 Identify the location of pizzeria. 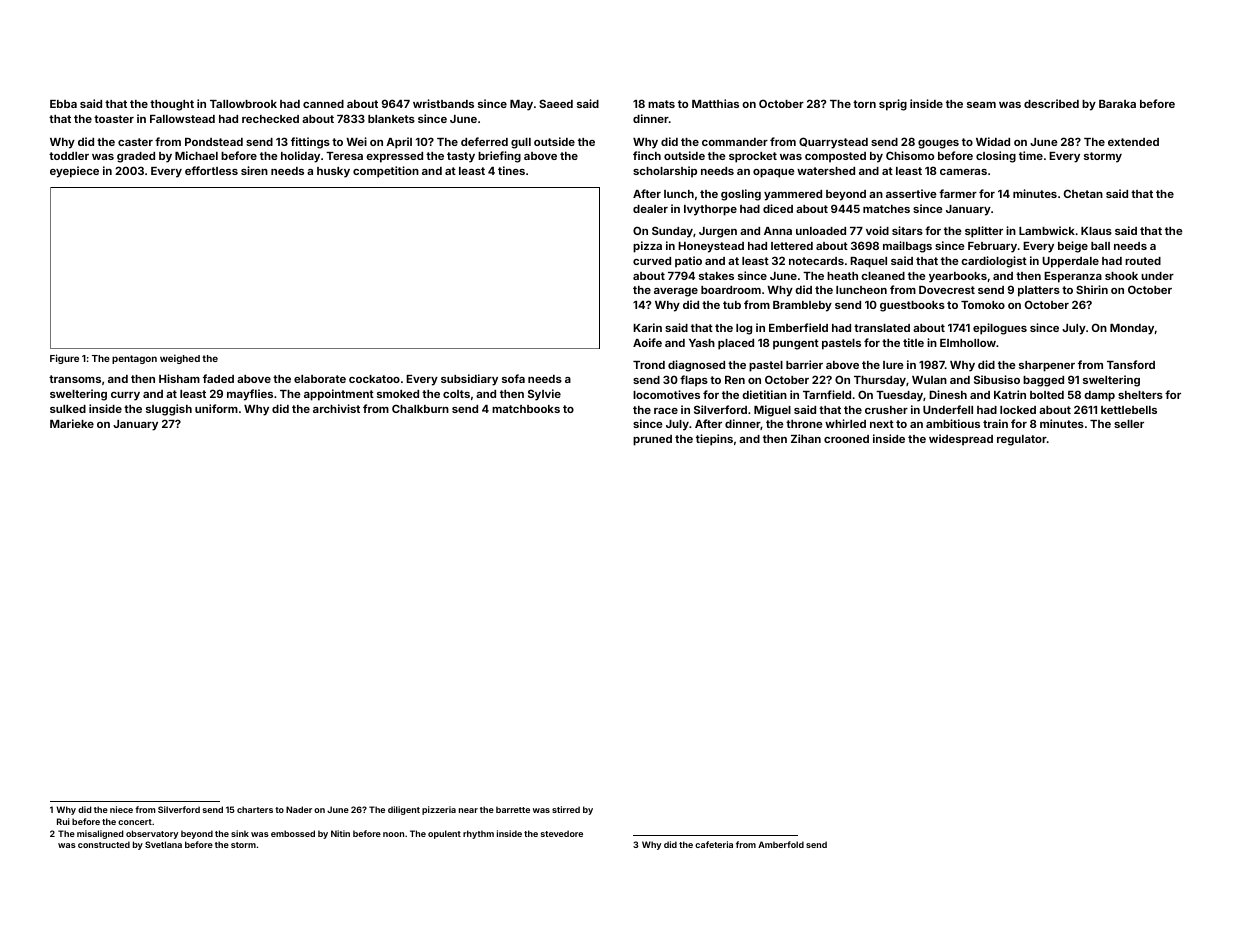
(439, 810).
